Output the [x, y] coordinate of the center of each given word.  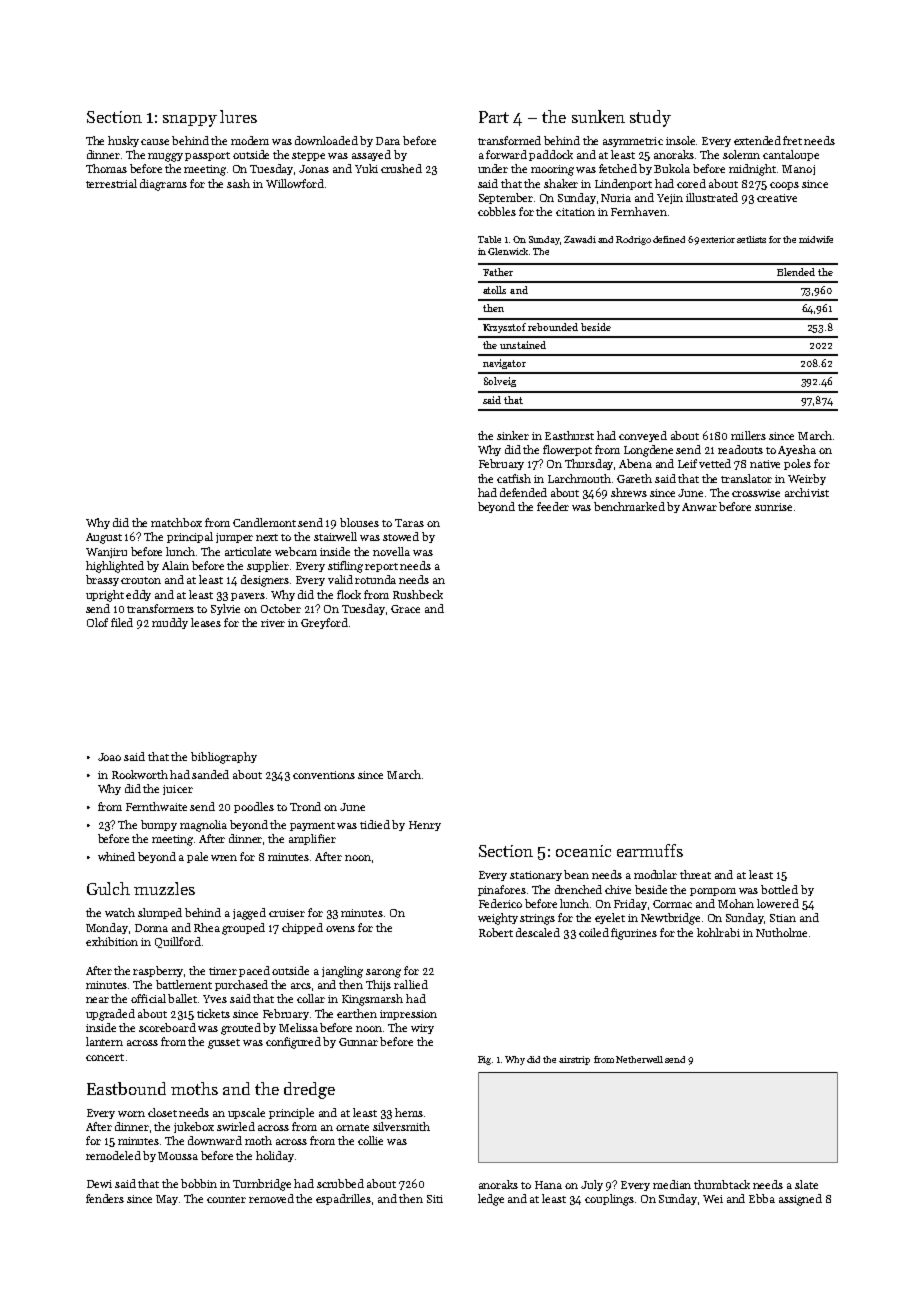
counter [226, 1199]
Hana [548, 1185]
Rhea [207, 927]
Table [489, 239]
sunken [598, 116]
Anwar [699, 507]
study [650, 118]
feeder [553, 506]
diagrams [163, 185]
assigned [800, 1200]
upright [105, 596]
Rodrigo [633, 240]
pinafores [502, 890]
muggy [165, 157]
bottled [779, 889]
